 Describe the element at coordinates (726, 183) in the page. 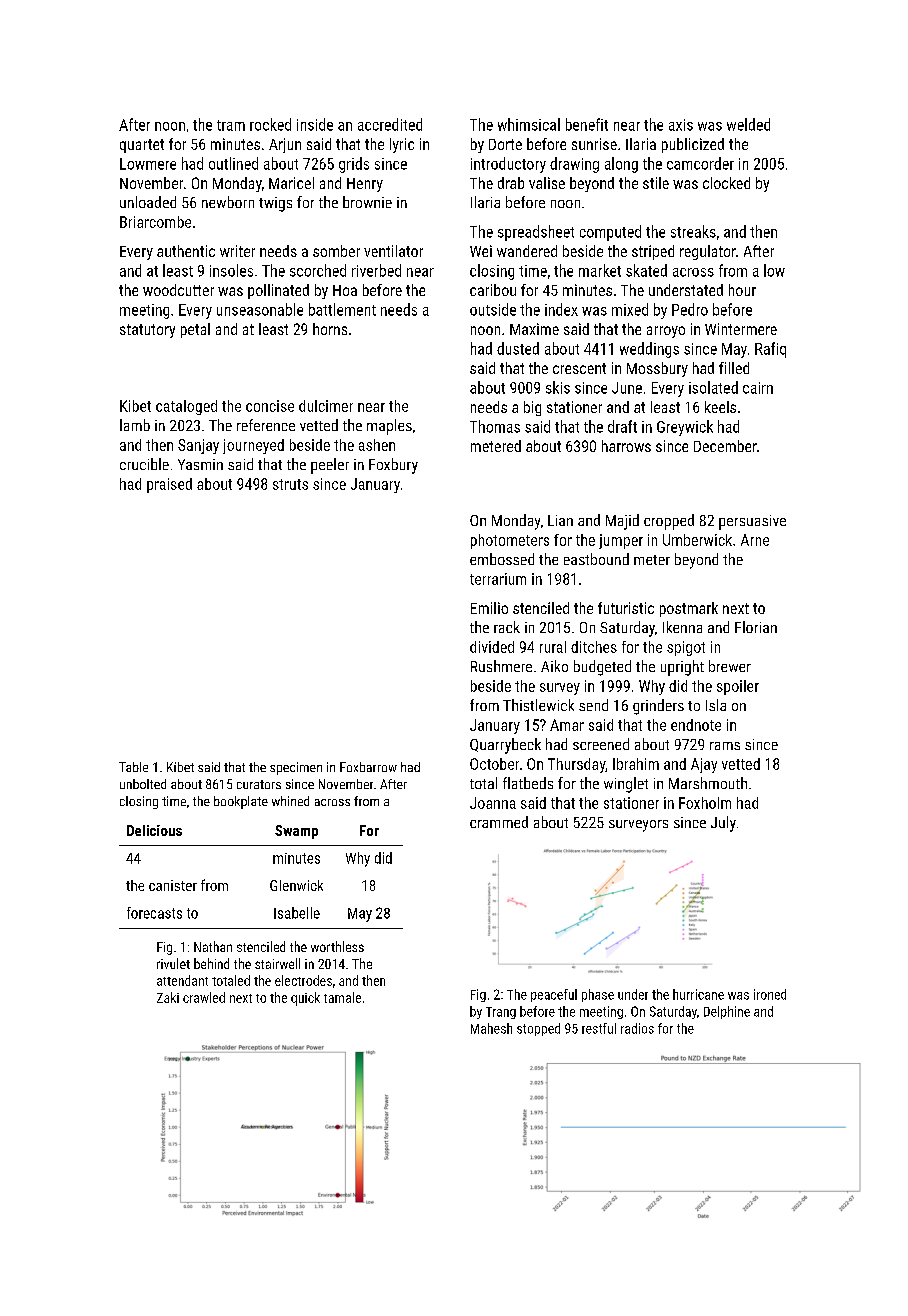

I see `clocked` at that location.
